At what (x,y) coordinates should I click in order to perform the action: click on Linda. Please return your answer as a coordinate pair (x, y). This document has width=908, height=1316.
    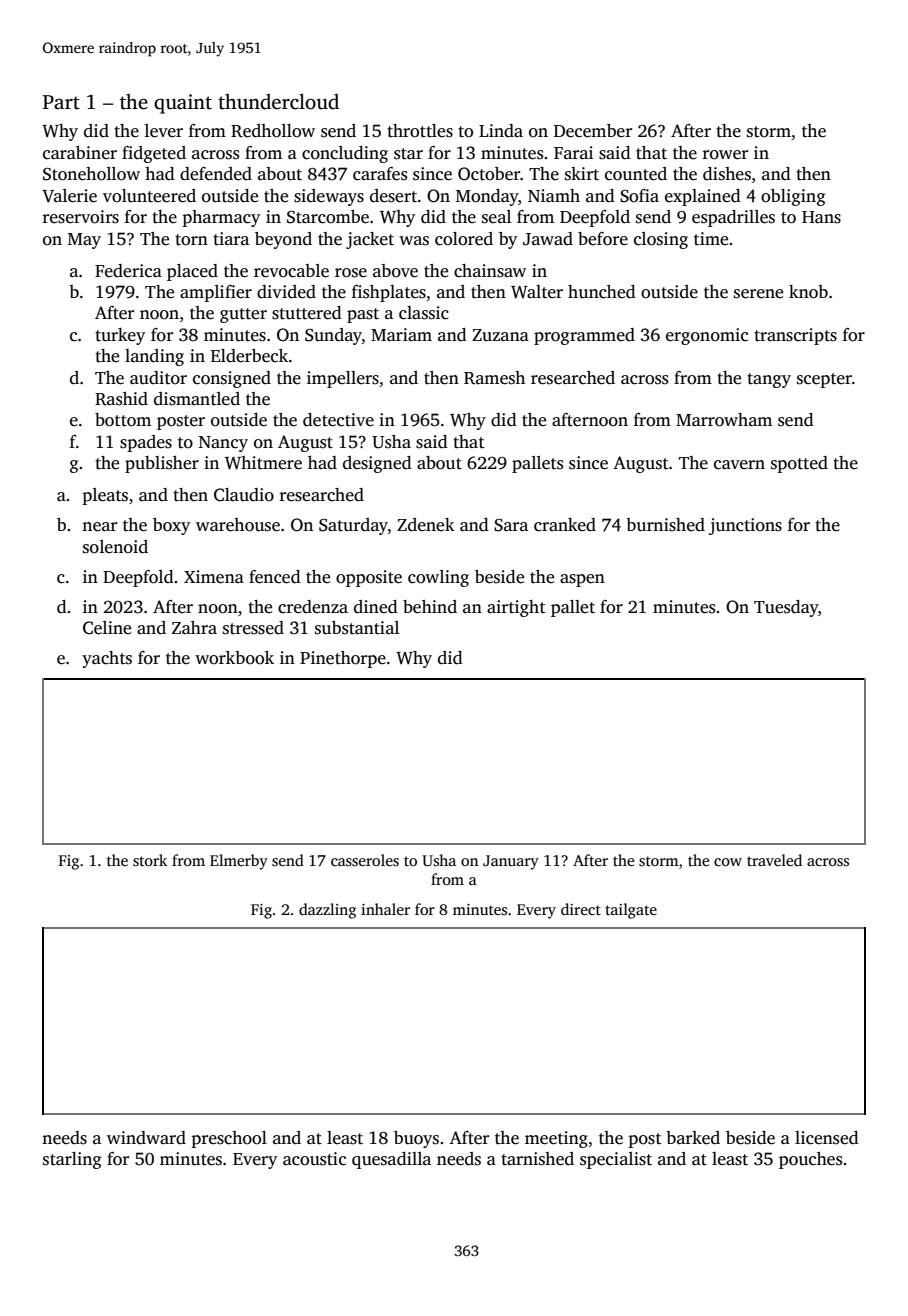
    Looking at the image, I should click on (501, 130).
